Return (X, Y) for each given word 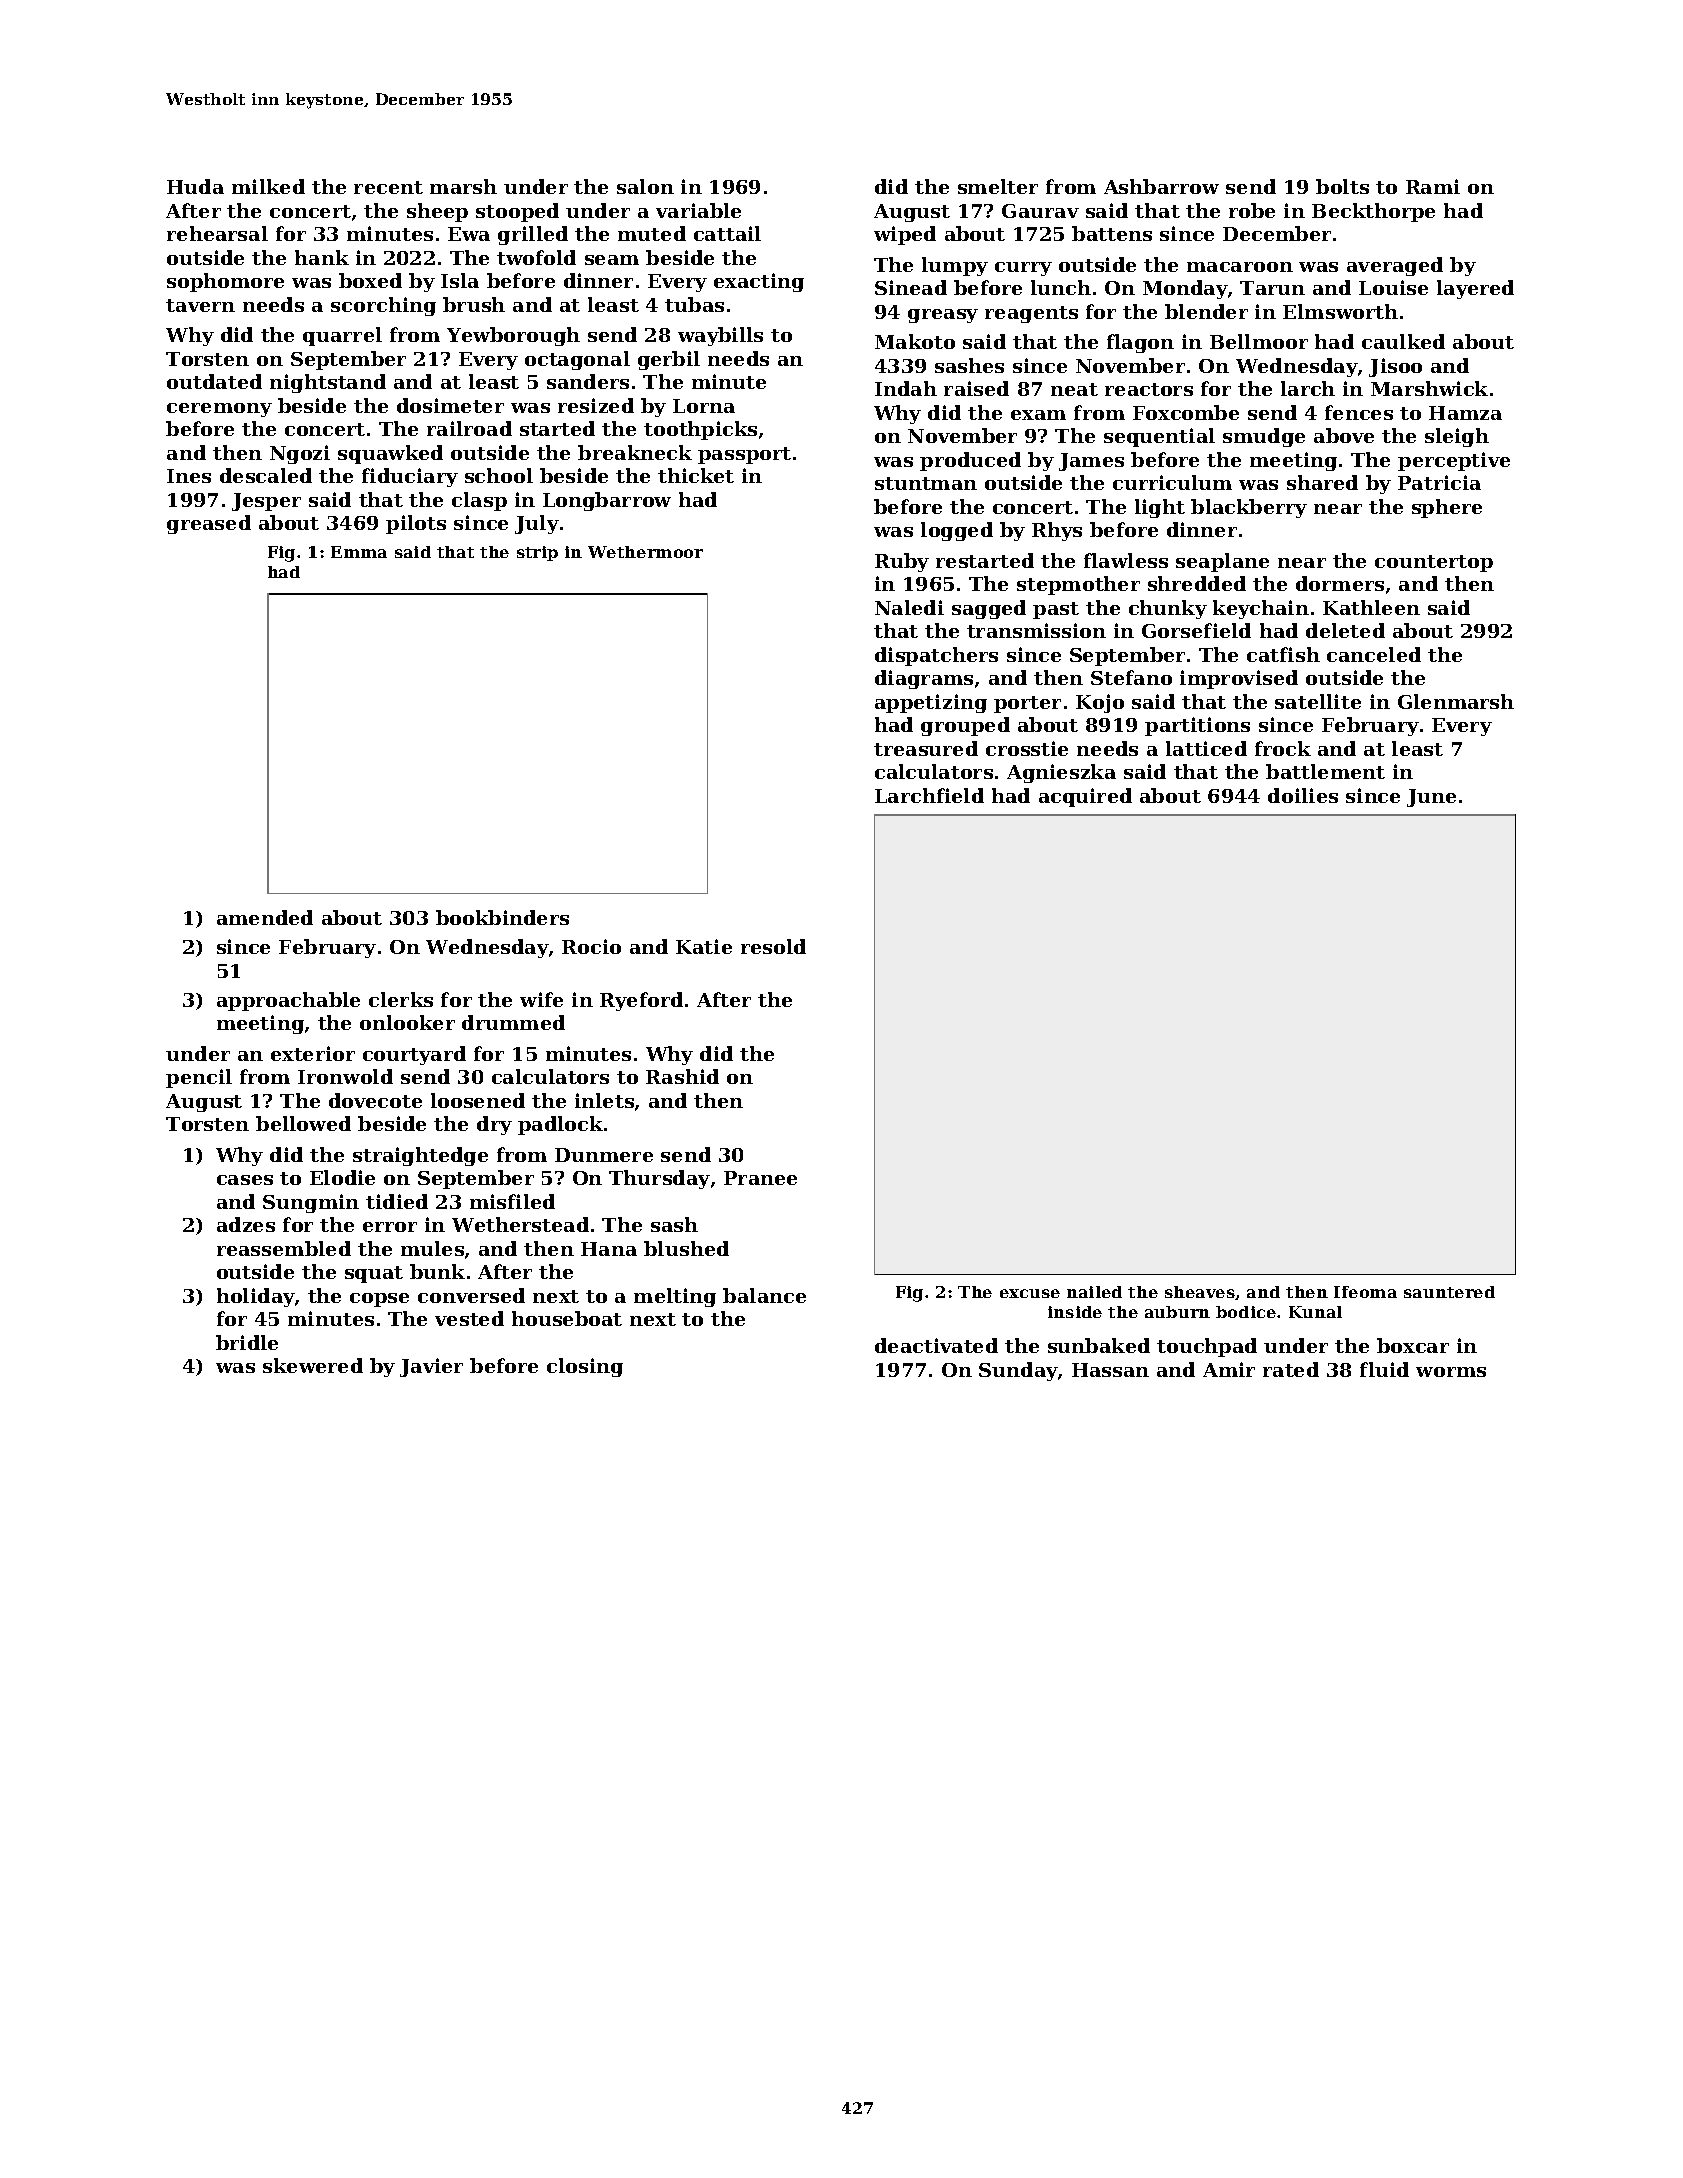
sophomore (225, 282)
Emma (359, 552)
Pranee (760, 1178)
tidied (397, 1201)
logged (957, 531)
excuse (1030, 1293)
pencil (199, 1078)
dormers (1340, 583)
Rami (1433, 186)
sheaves (1200, 1292)
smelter (998, 186)
